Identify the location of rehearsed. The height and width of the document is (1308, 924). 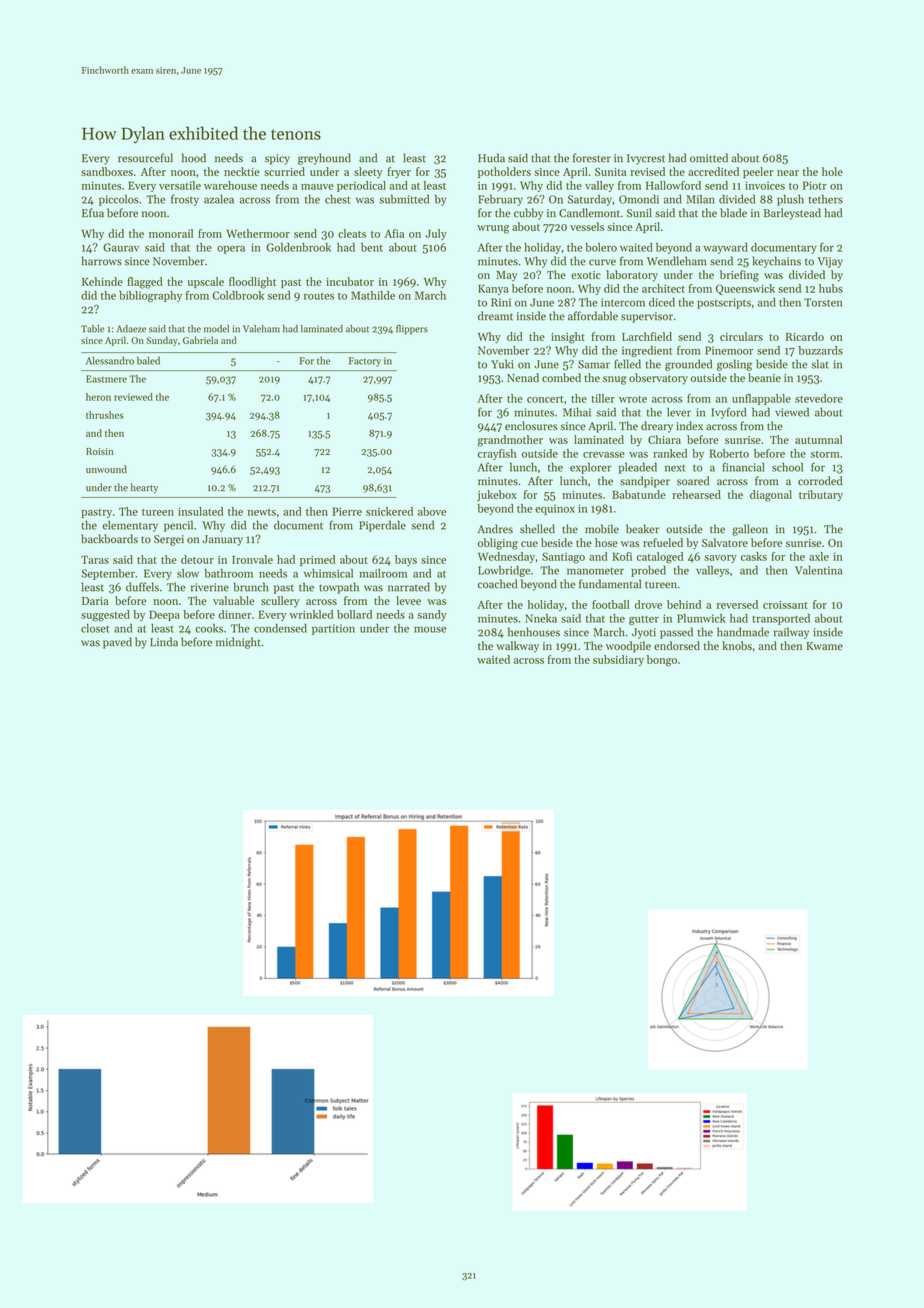
(696, 494).
